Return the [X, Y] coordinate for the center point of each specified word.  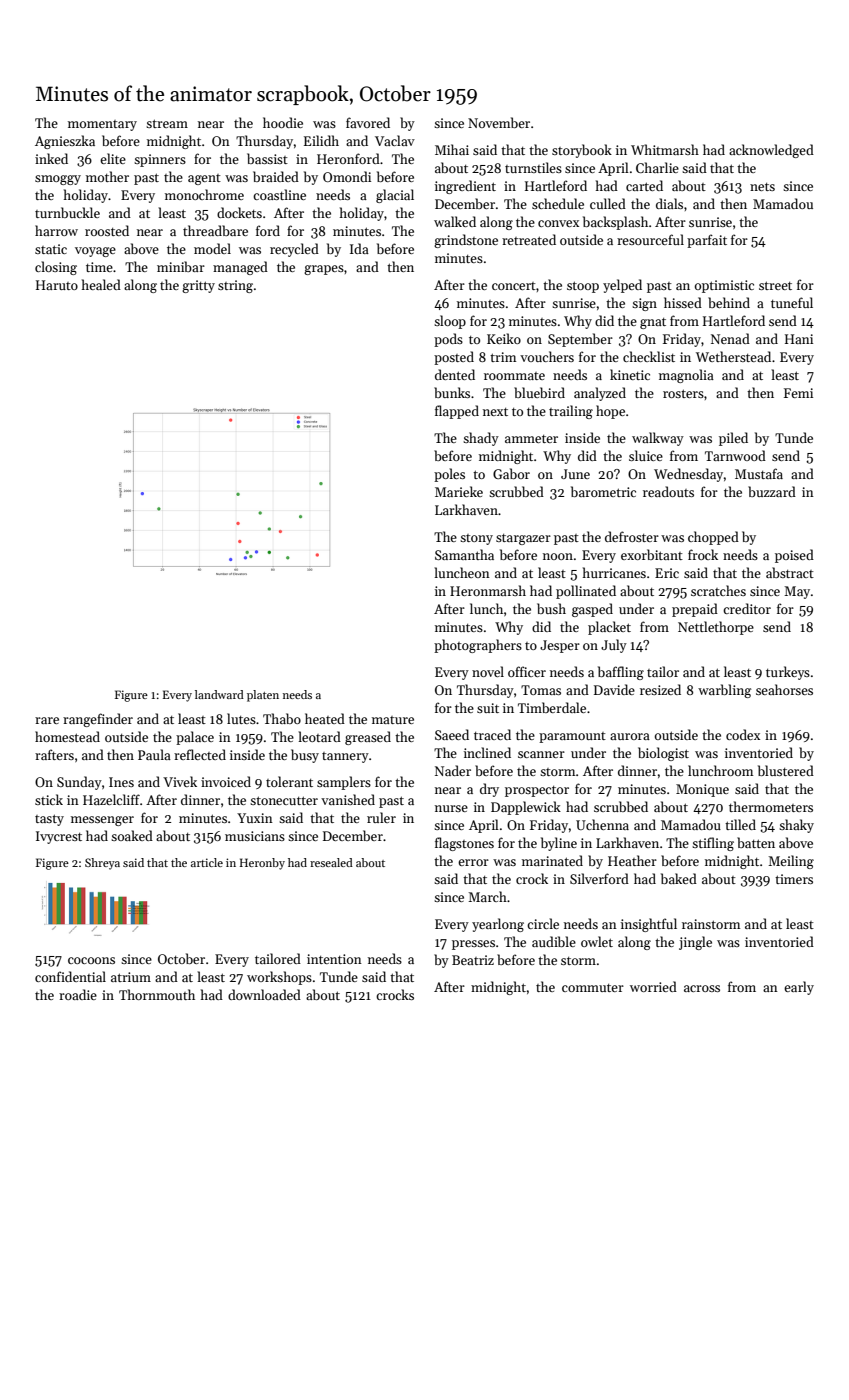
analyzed [600, 394]
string [235, 286]
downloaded [264, 994]
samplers [344, 783]
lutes [241, 718]
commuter [593, 988]
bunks [452, 392]
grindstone [466, 241]
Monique [702, 790]
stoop [583, 287]
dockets [239, 212]
